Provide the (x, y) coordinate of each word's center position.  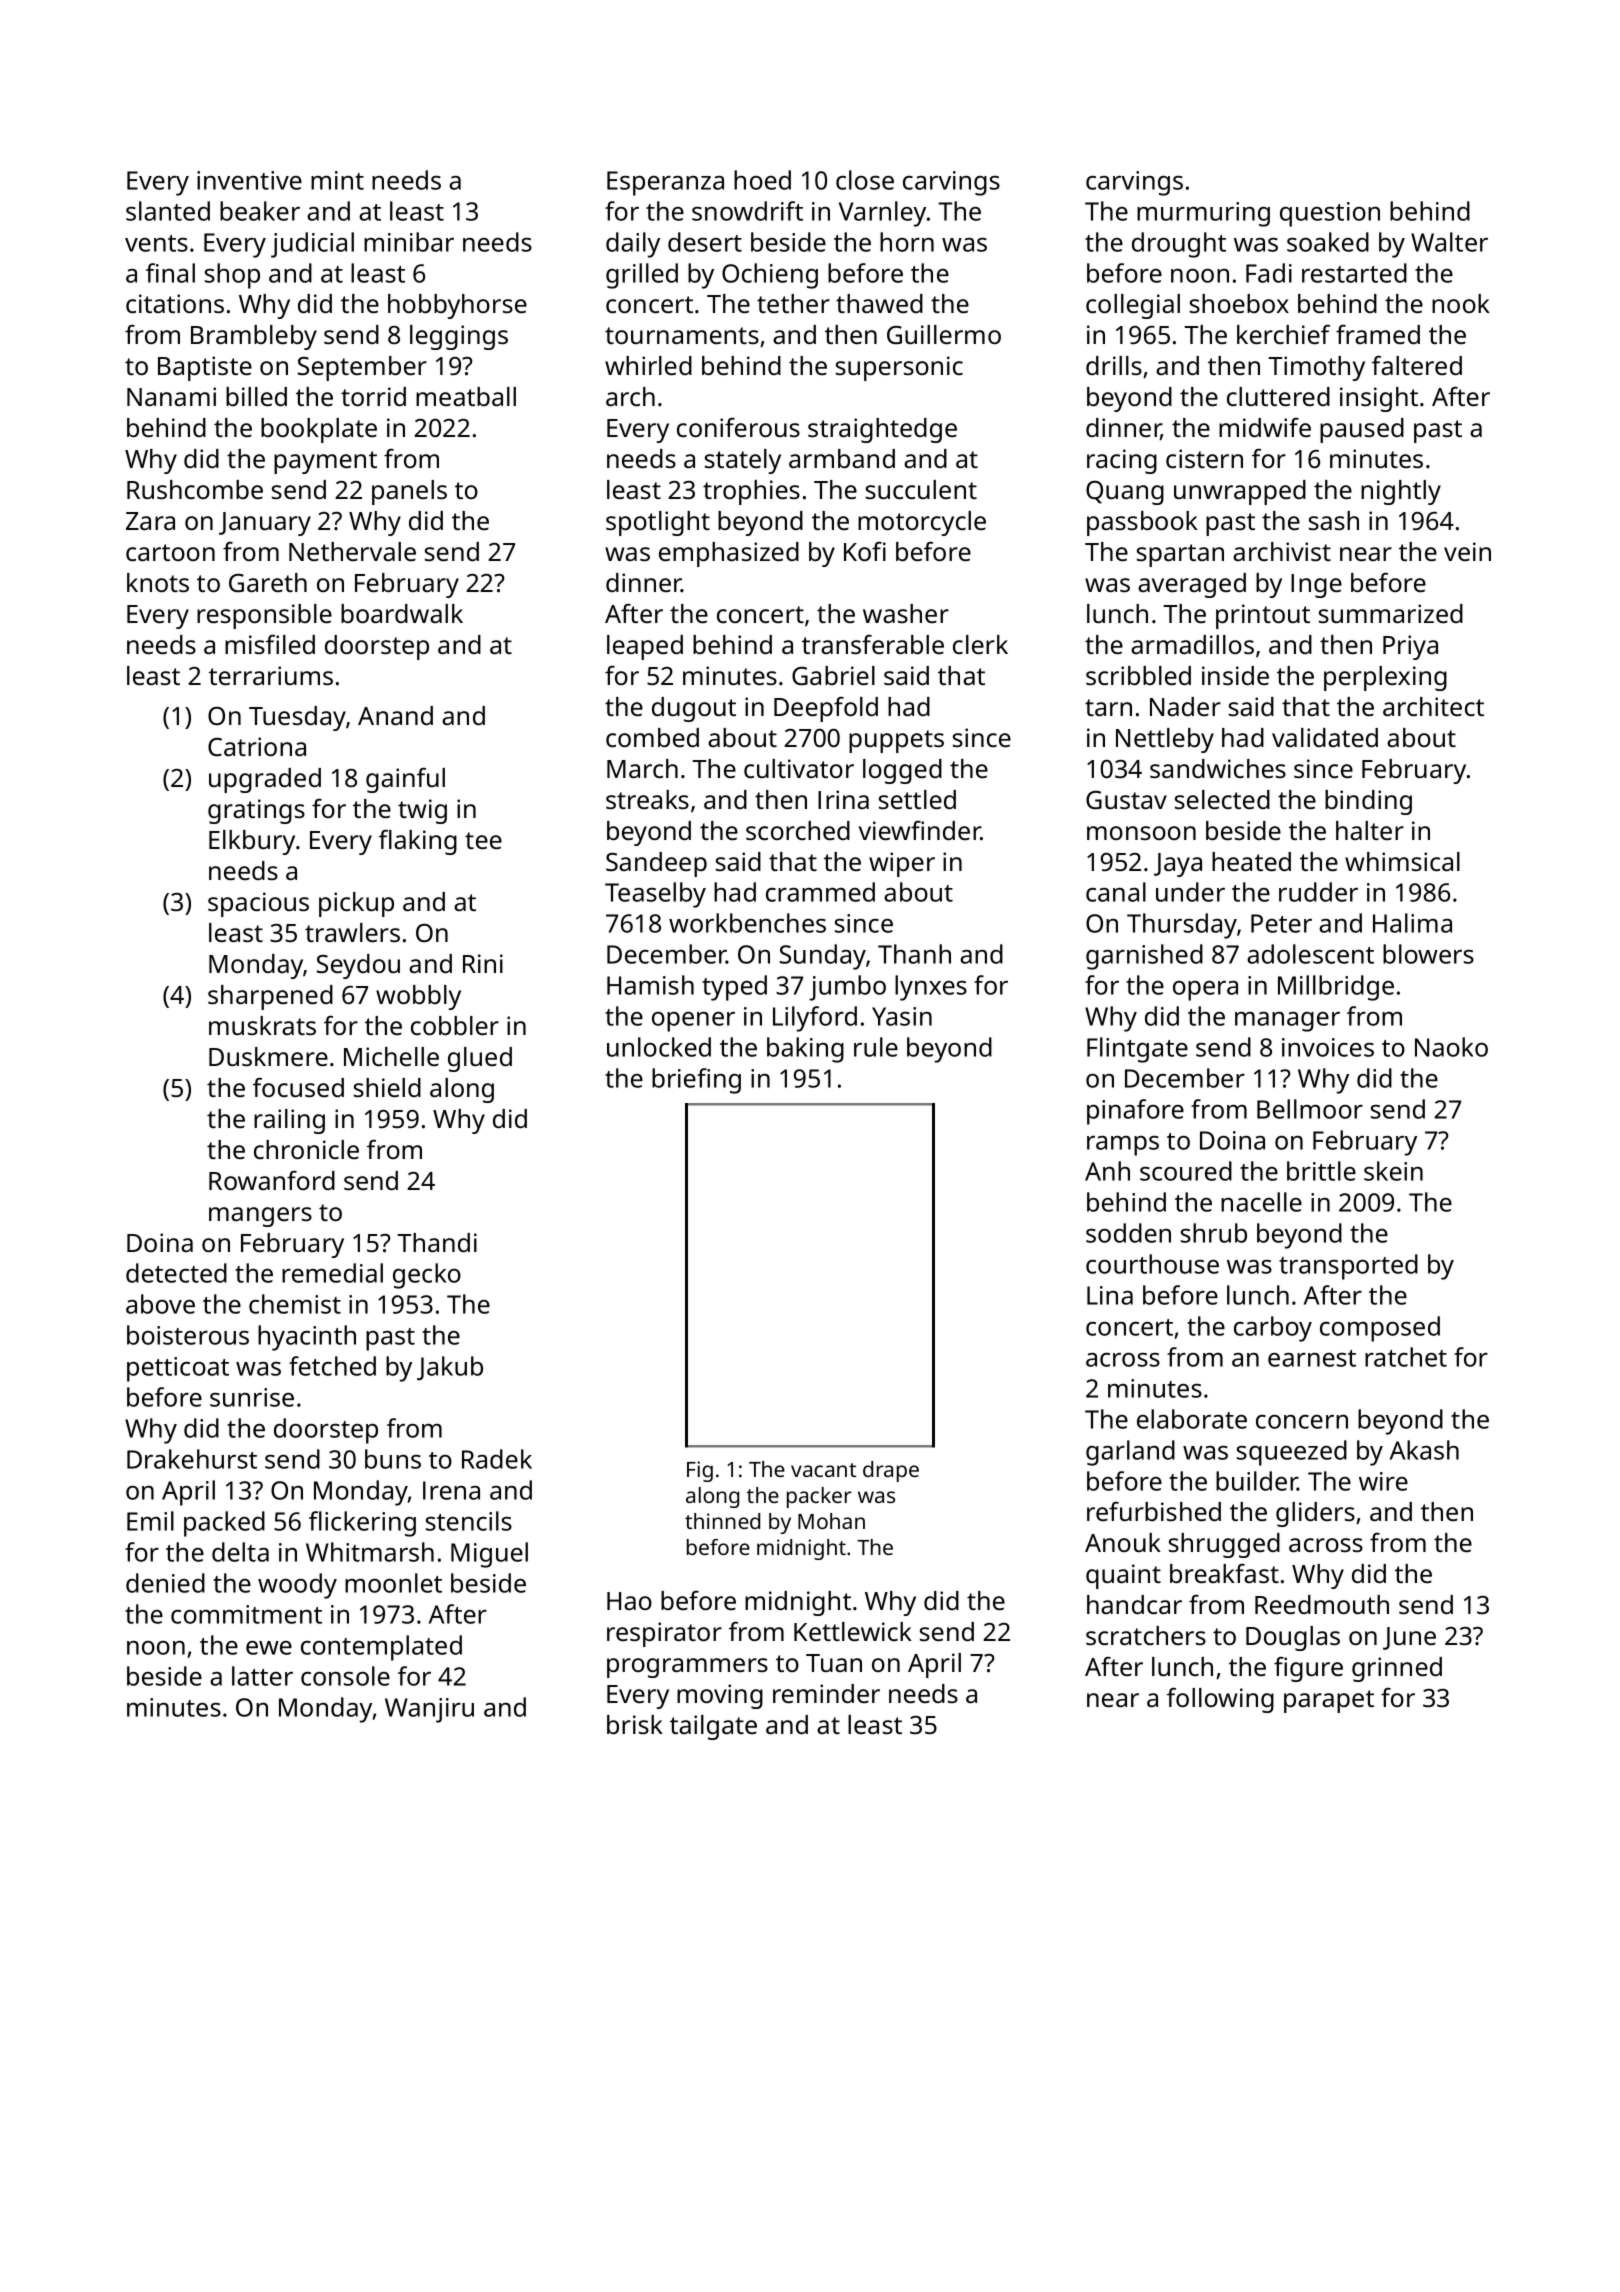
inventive (249, 180)
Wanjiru (429, 1710)
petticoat (178, 1369)
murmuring (1203, 214)
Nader (1185, 706)
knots (158, 582)
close (865, 180)
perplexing (1385, 678)
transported (1348, 1267)
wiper (902, 864)
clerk (980, 644)
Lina (1110, 1295)
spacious (258, 904)
